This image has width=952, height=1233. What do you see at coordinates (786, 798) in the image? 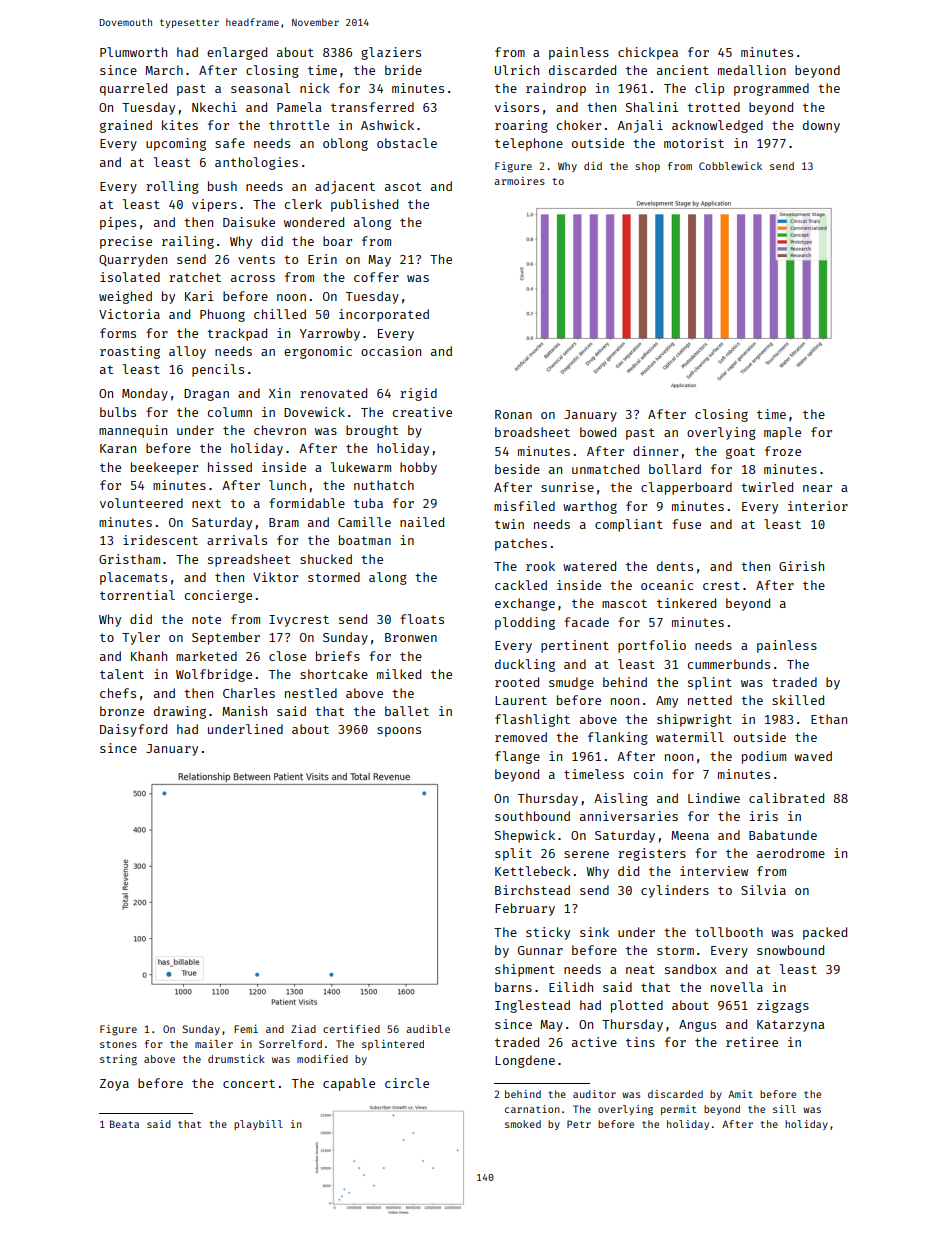
I see `calibrated` at bounding box center [786, 798].
